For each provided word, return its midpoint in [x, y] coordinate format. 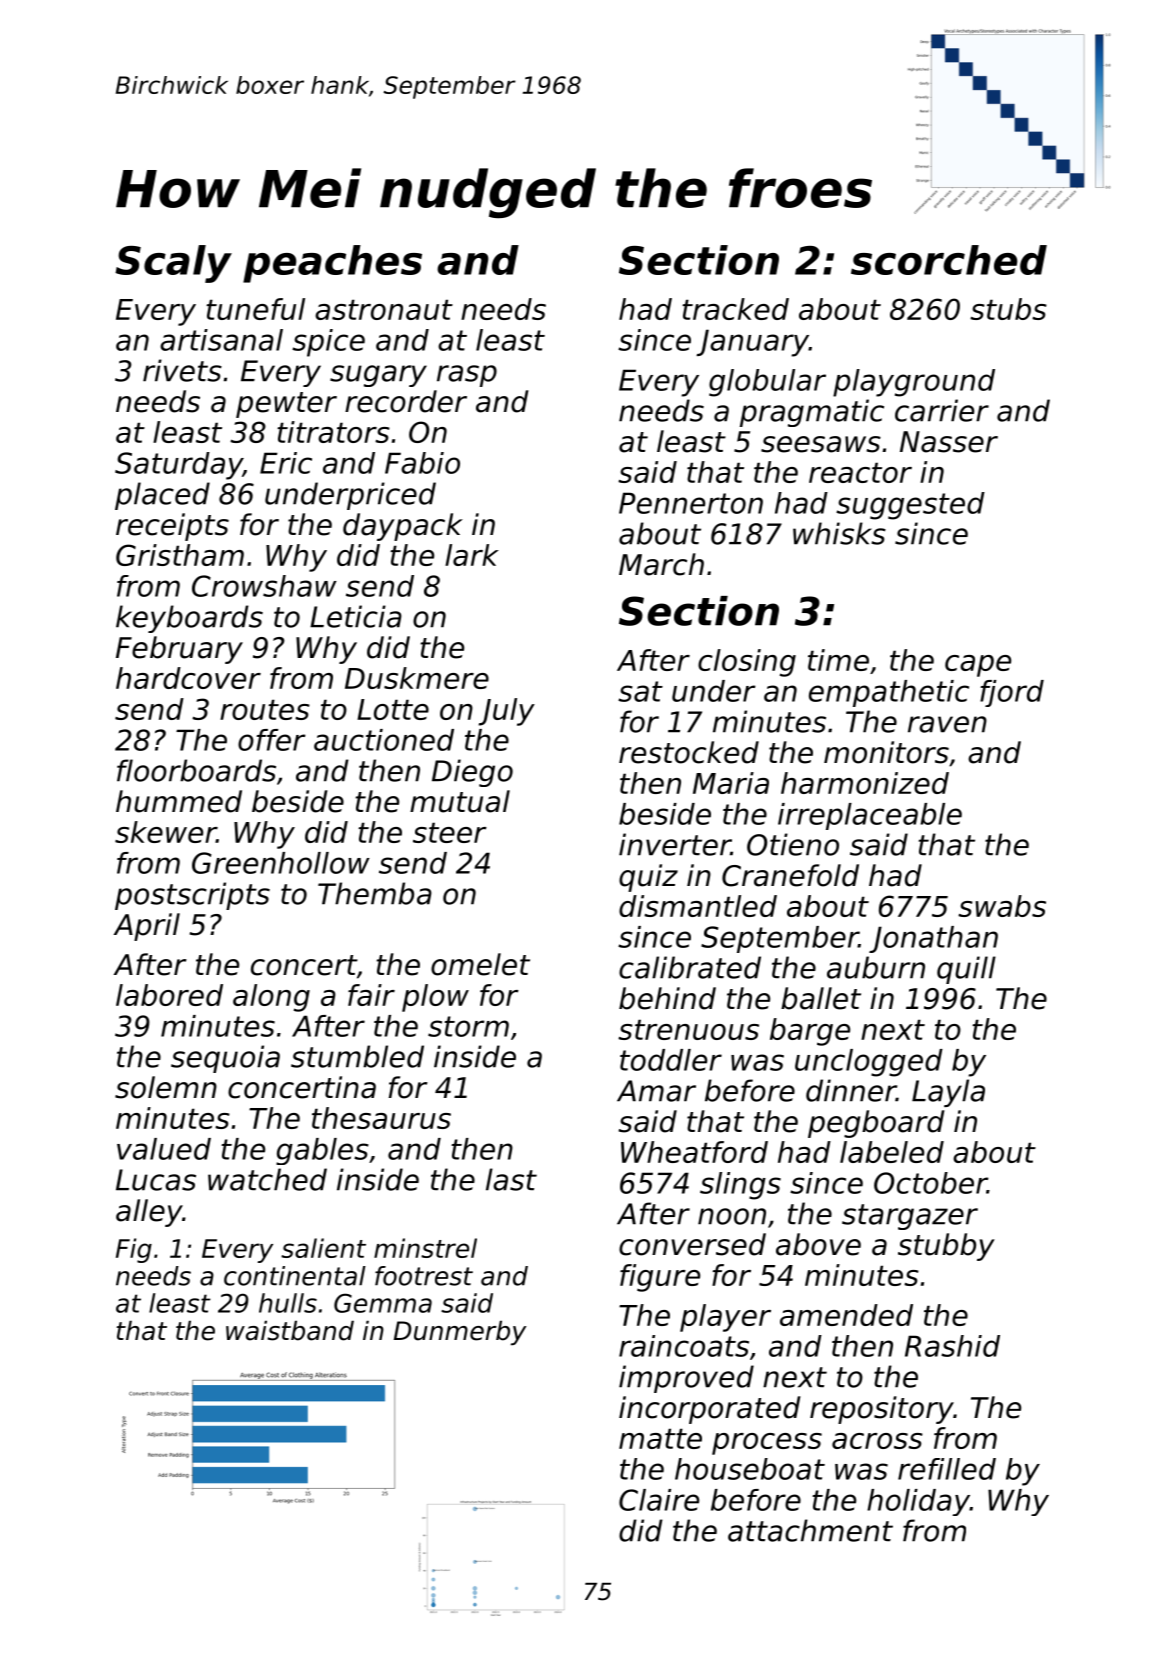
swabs [1002, 906]
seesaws [821, 444]
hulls [288, 1303]
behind [667, 998]
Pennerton [691, 503]
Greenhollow [281, 863]
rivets [182, 370]
